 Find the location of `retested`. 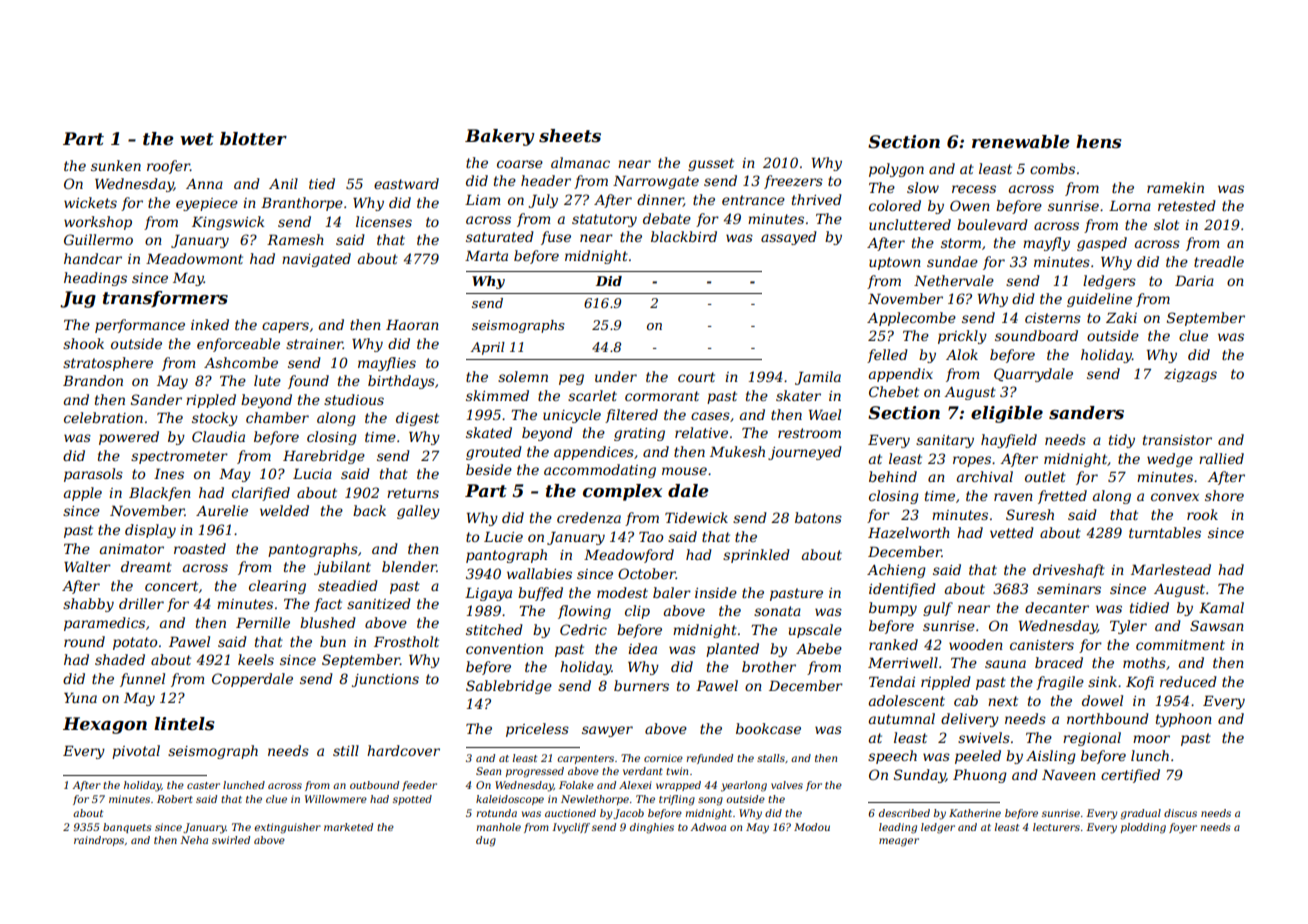

retested is located at coordinates (1187, 205).
